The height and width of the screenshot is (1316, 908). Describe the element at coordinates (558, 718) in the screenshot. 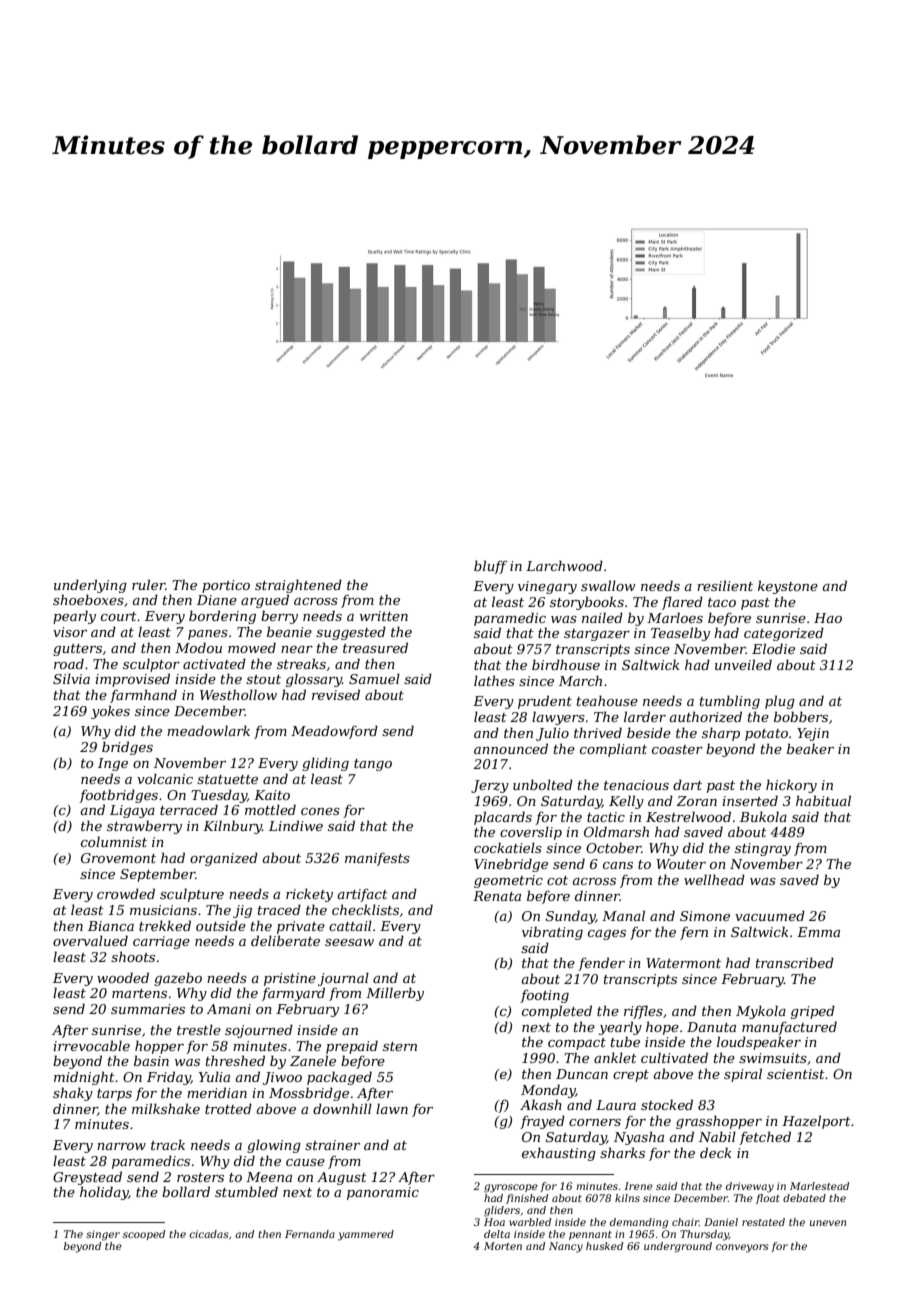

I see `lawyers` at that location.
